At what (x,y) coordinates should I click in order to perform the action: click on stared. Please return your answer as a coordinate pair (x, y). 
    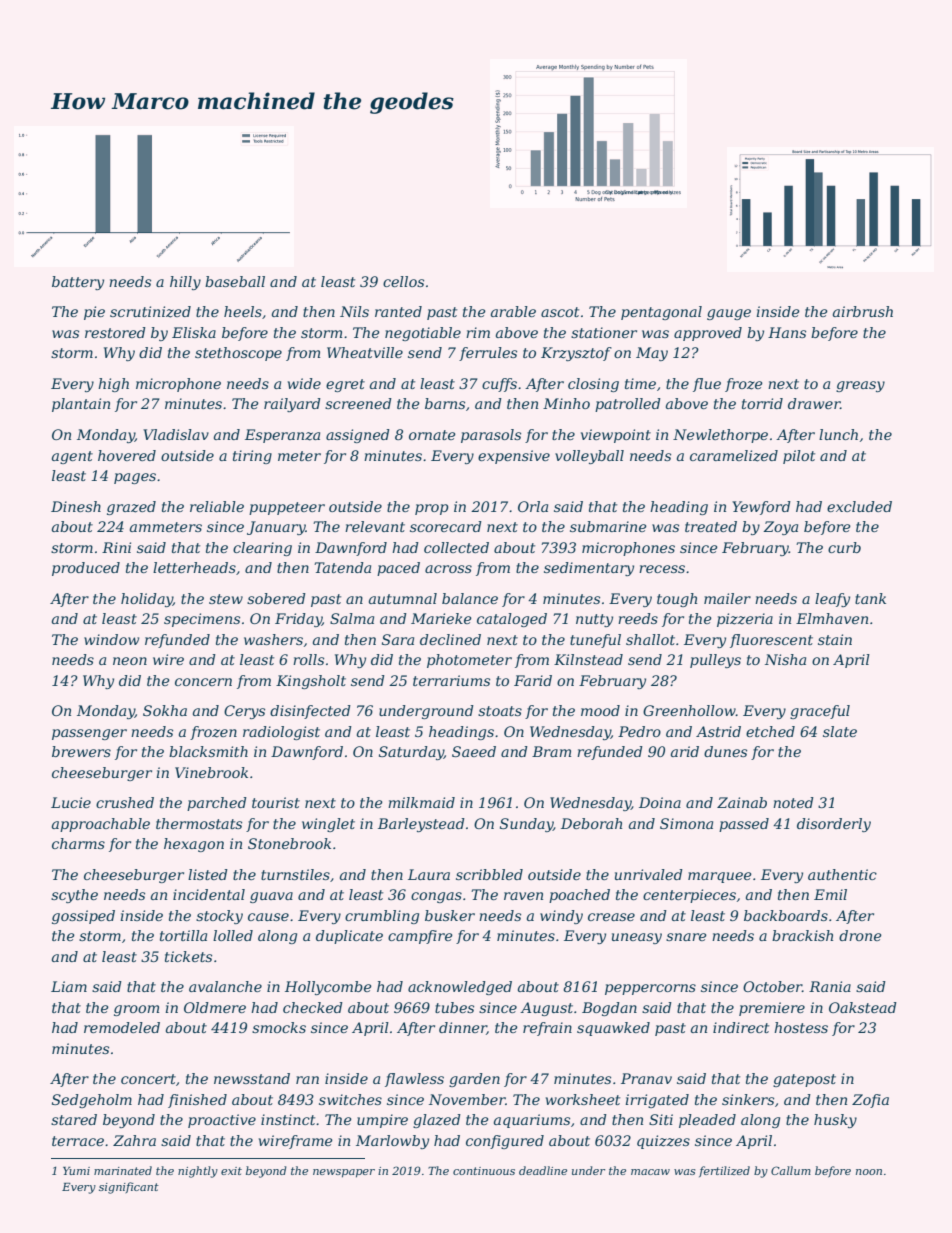
    Looking at the image, I should click on (74, 1119).
